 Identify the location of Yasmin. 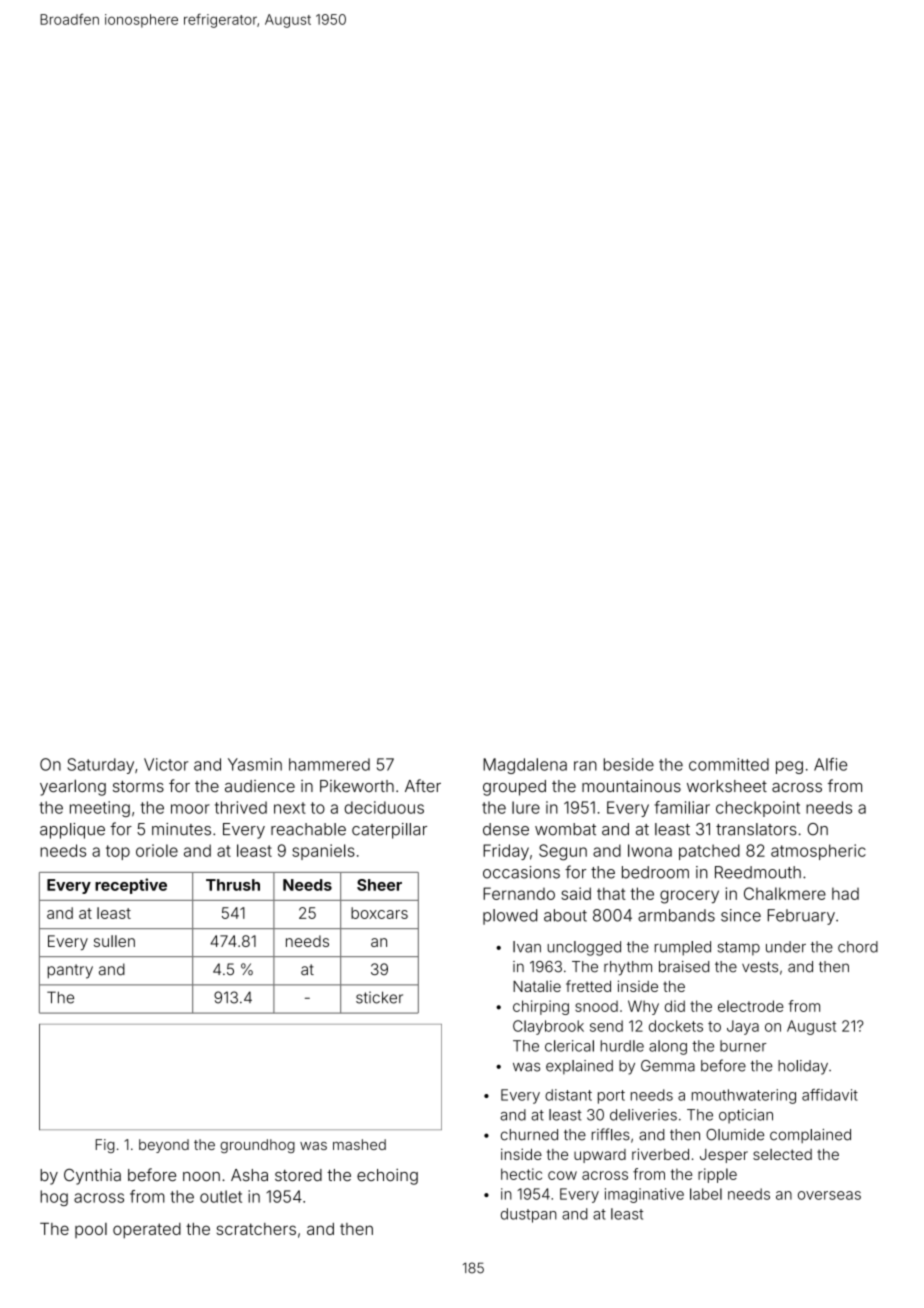
(255, 764).
